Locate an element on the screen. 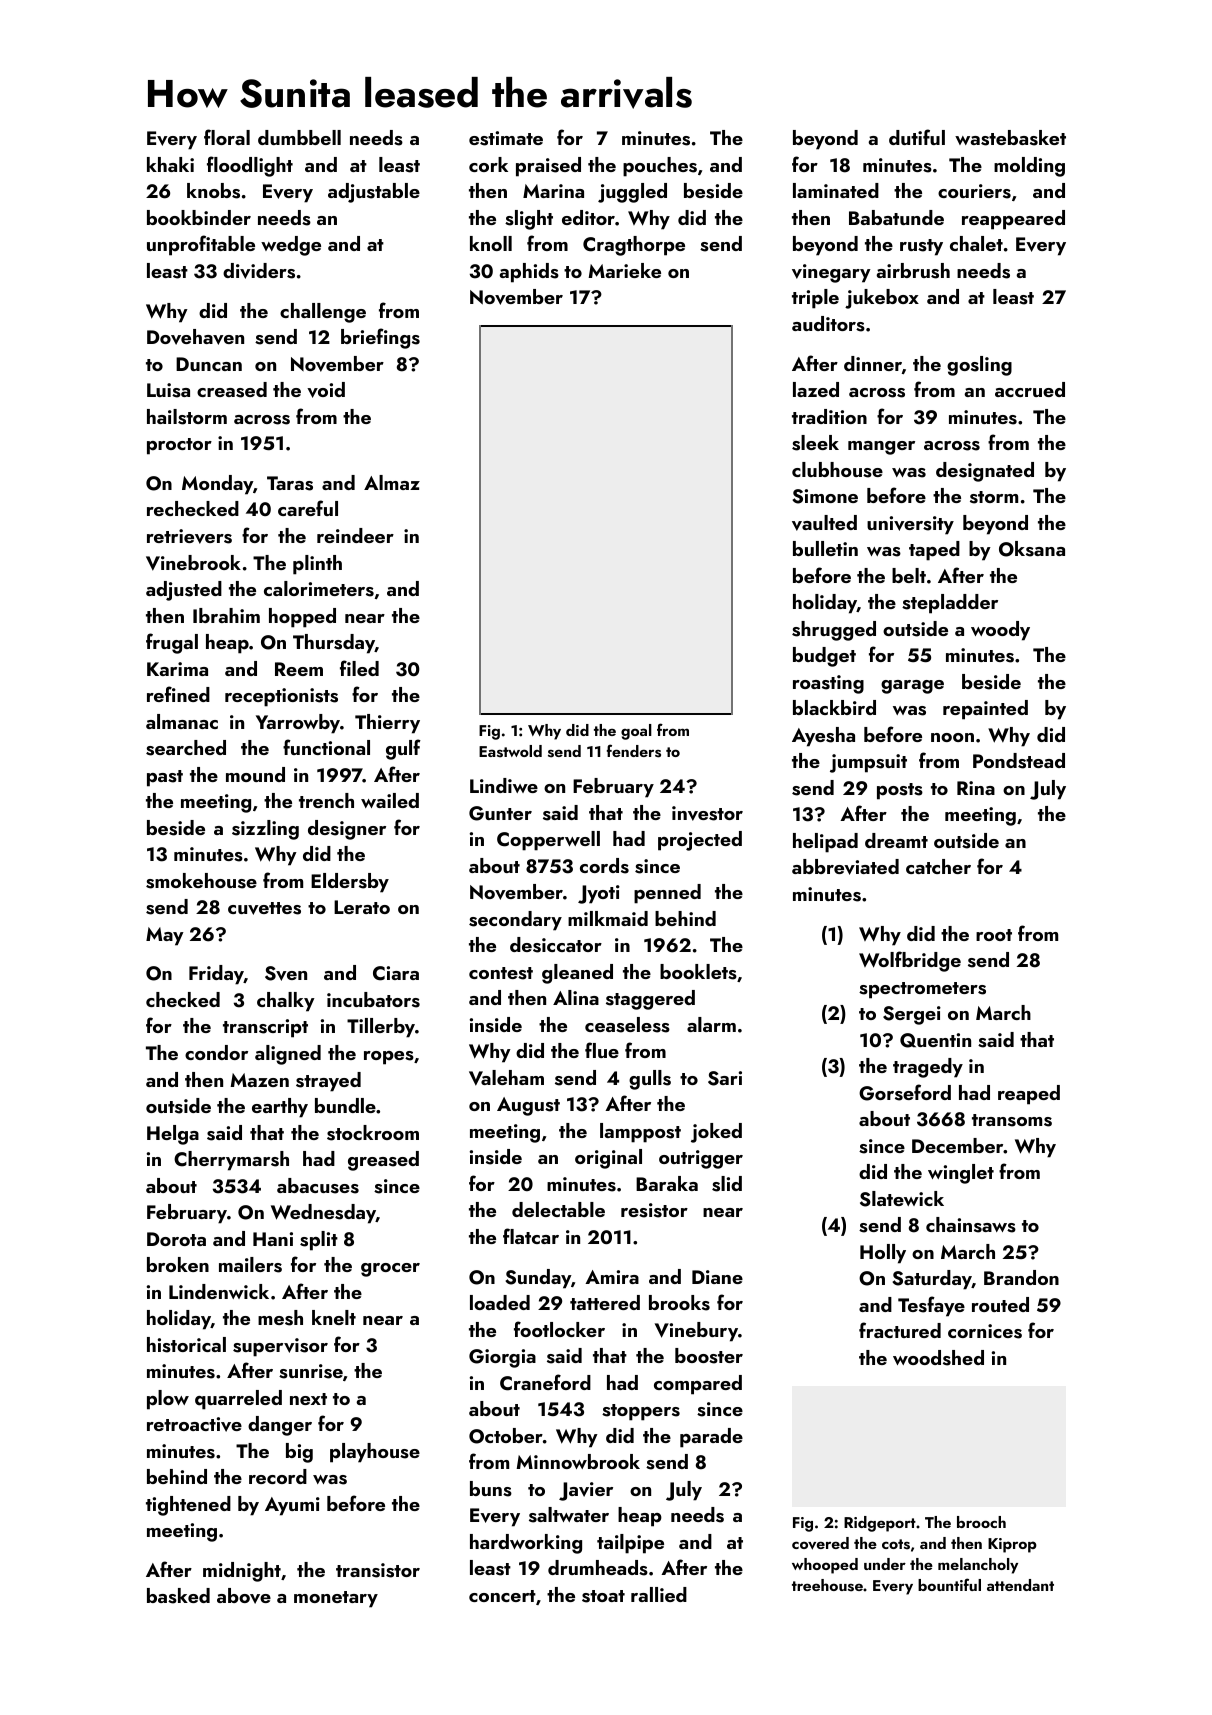 This screenshot has height=1715, width=1212. cuvettes is located at coordinates (264, 908).
